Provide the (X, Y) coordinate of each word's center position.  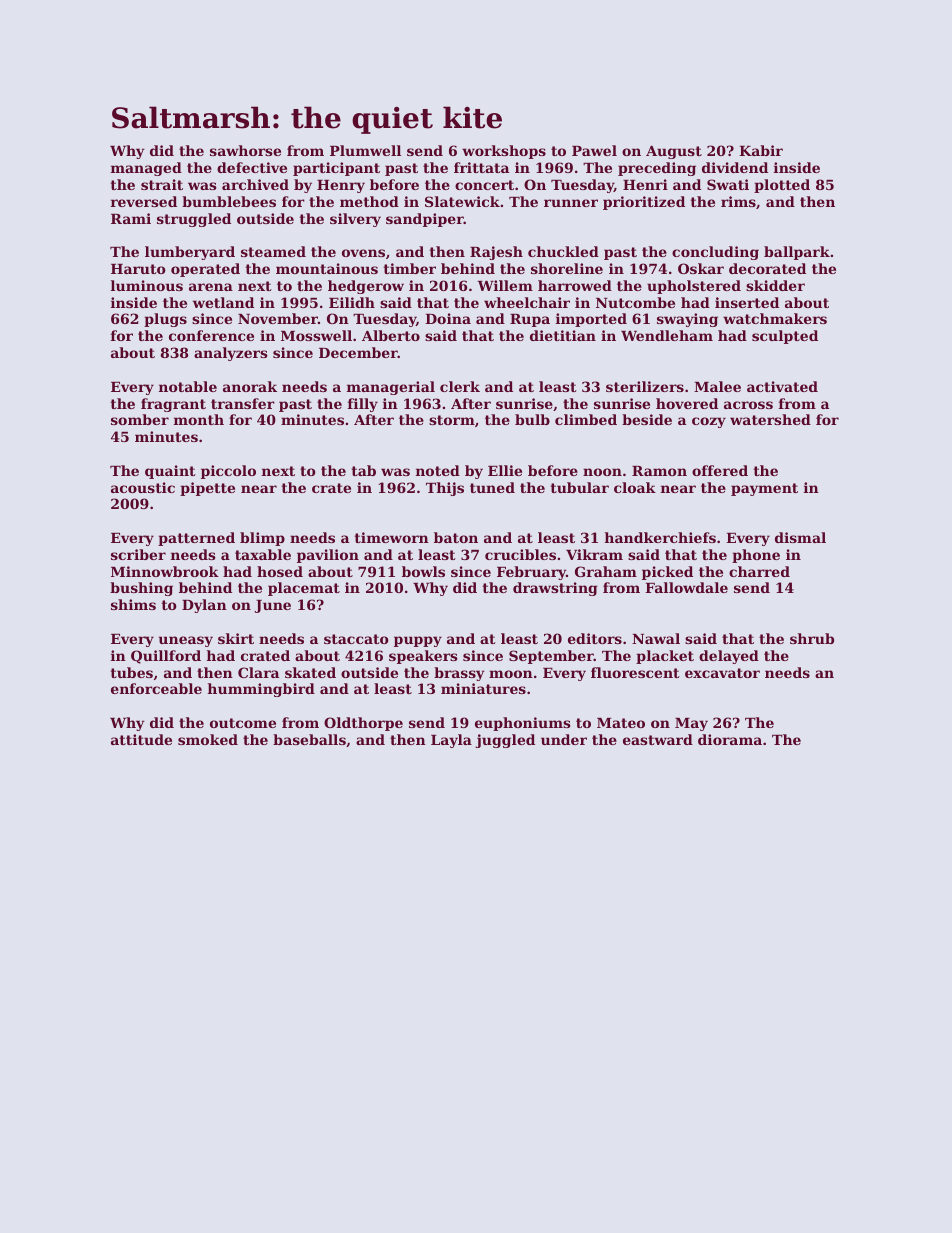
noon (602, 472)
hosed (280, 571)
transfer (243, 403)
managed (146, 169)
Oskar (701, 268)
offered (720, 470)
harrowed (575, 285)
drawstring (555, 589)
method (369, 201)
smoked (208, 739)
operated (205, 270)
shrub (812, 638)
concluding (715, 253)
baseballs (309, 739)
